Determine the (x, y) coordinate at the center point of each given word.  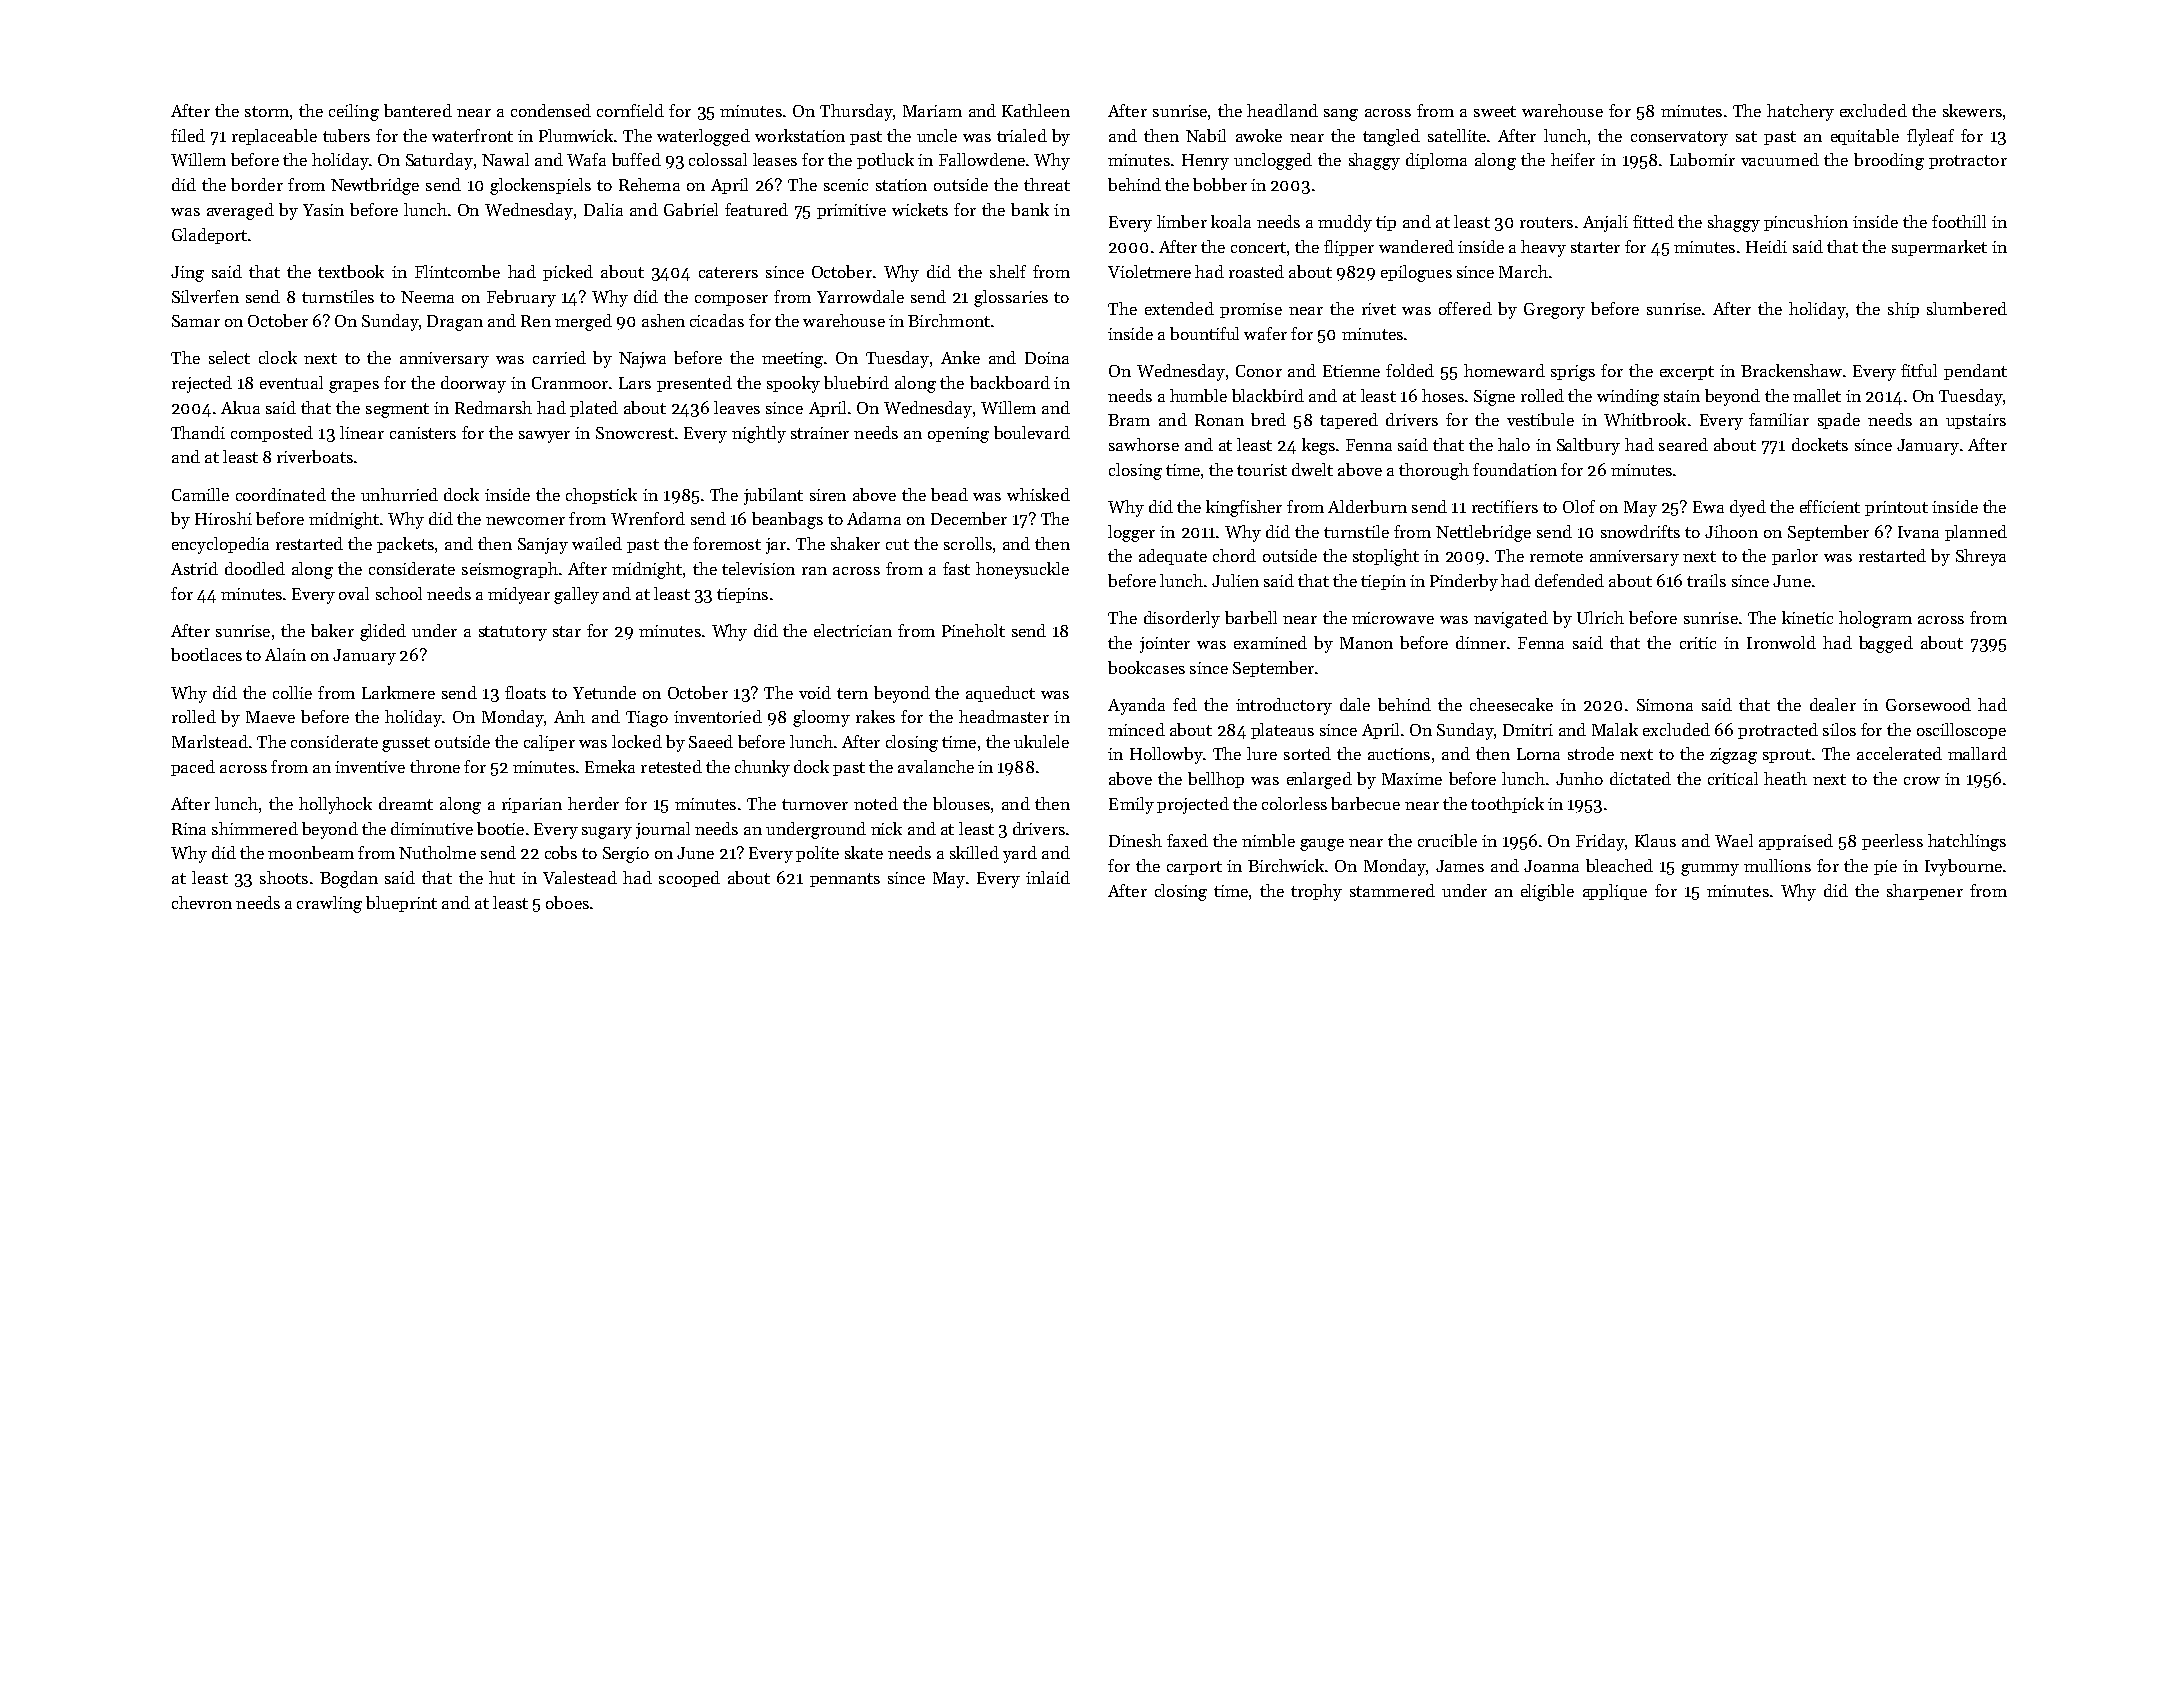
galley (576, 595)
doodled (255, 568)
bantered (418, 110)
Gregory (1554, 311)
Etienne (1351, 371)
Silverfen (205, 296)
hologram (1875, 619)
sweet (1495, 111)
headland (1282, 110)
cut (897, 544)
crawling (329, 904)
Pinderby (1464, 582)
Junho (1579, 778)
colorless (1294, 803)
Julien (1235, 580)
